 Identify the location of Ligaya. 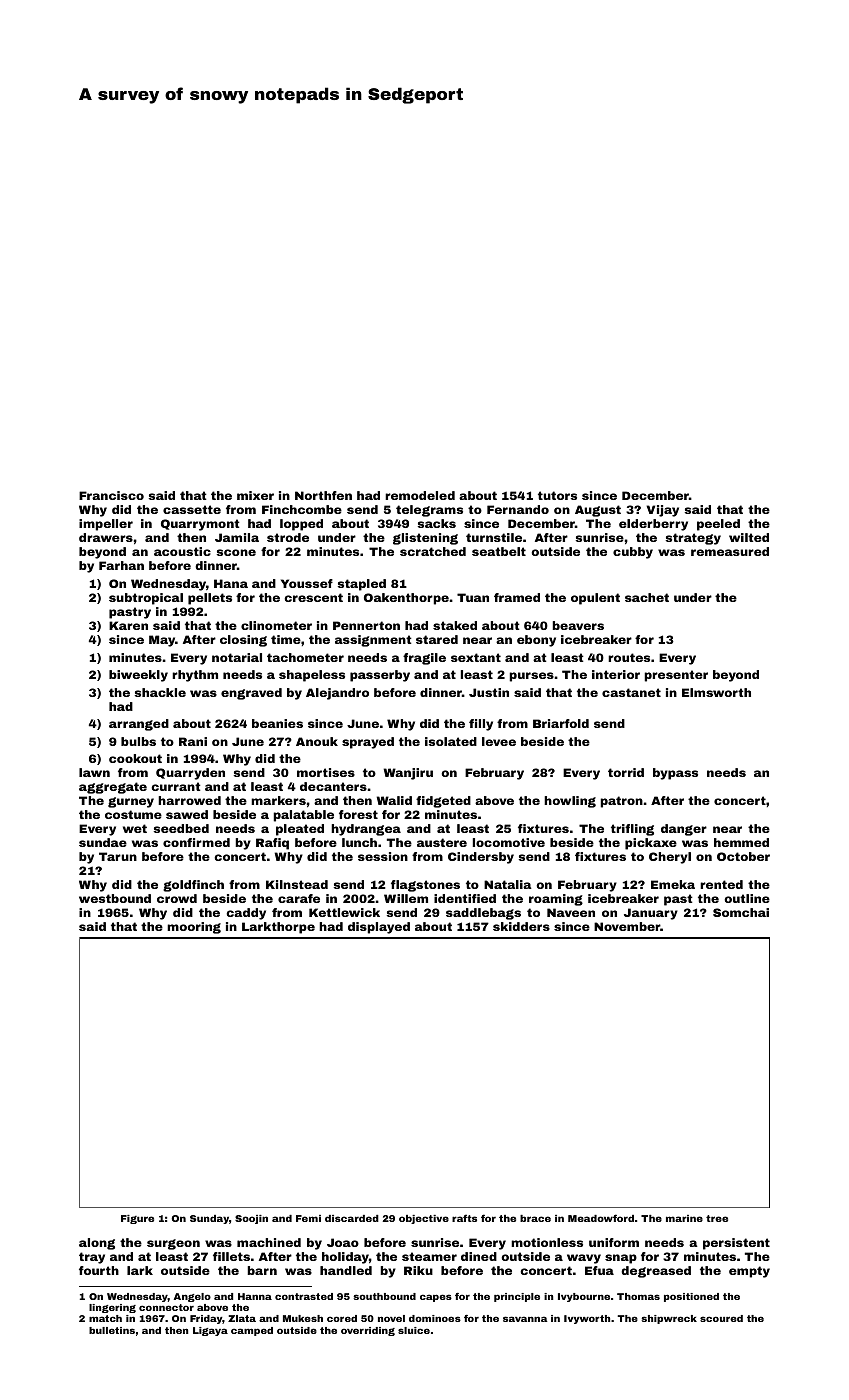
(210, 1331).
